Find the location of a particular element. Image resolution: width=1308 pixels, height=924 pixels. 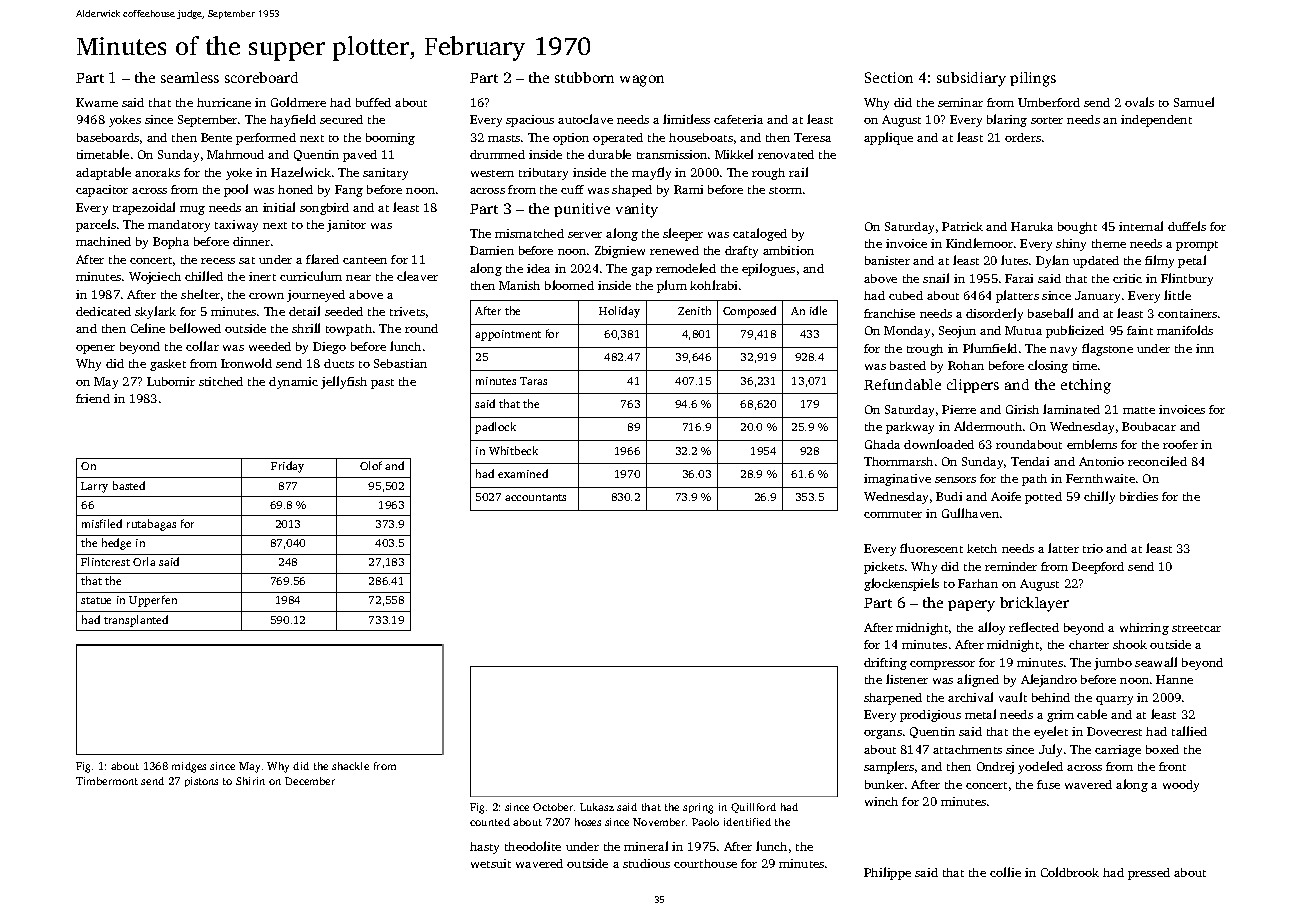

fuse is located at coordinates (1048, 784).
